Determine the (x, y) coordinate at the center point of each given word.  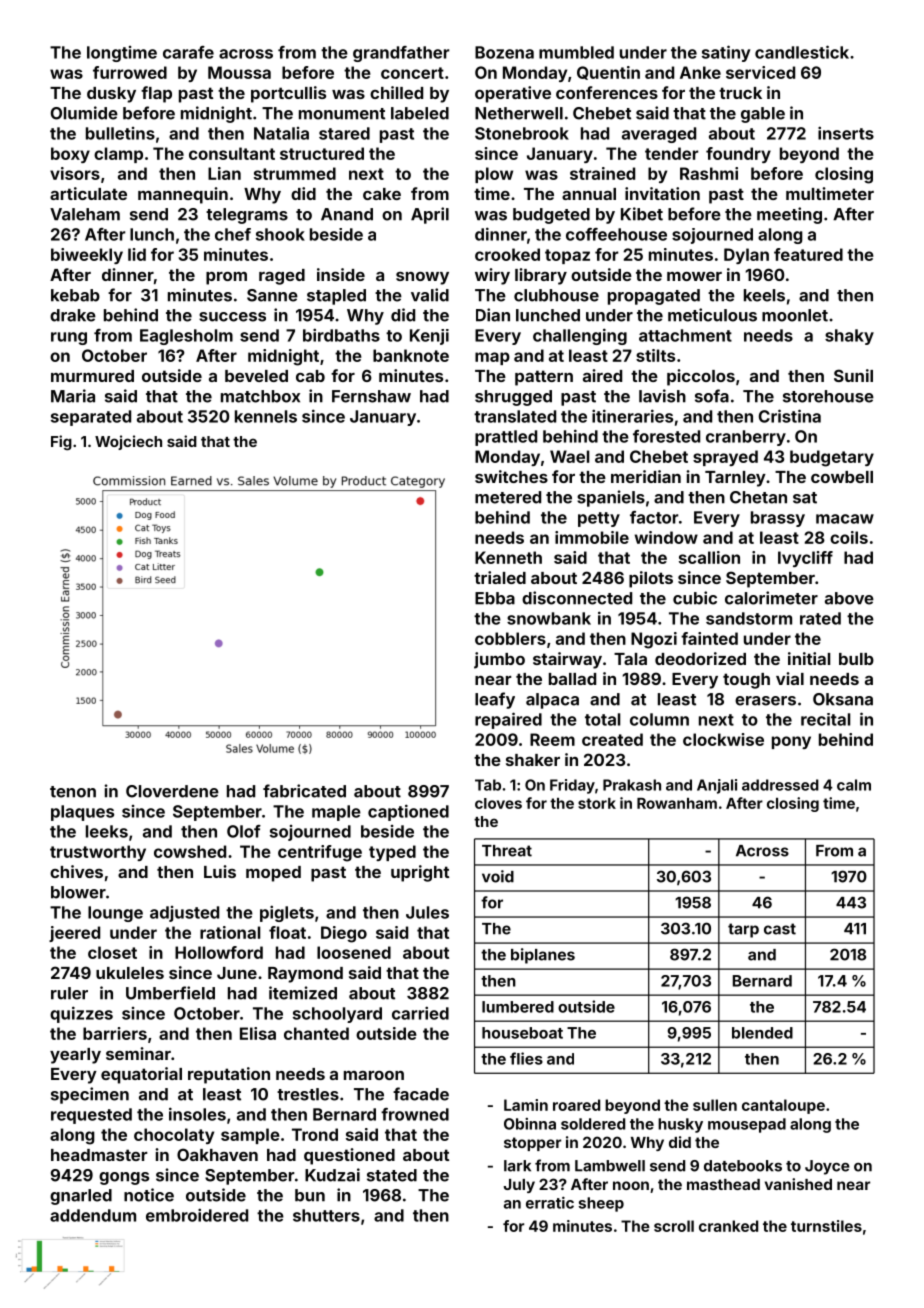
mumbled (576, 52)
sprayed (725, 458)
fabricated (304, 791)
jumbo (499, 660)
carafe (188, 52)
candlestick (802, 52)
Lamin (526, 1105)
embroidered (197, 1215)
